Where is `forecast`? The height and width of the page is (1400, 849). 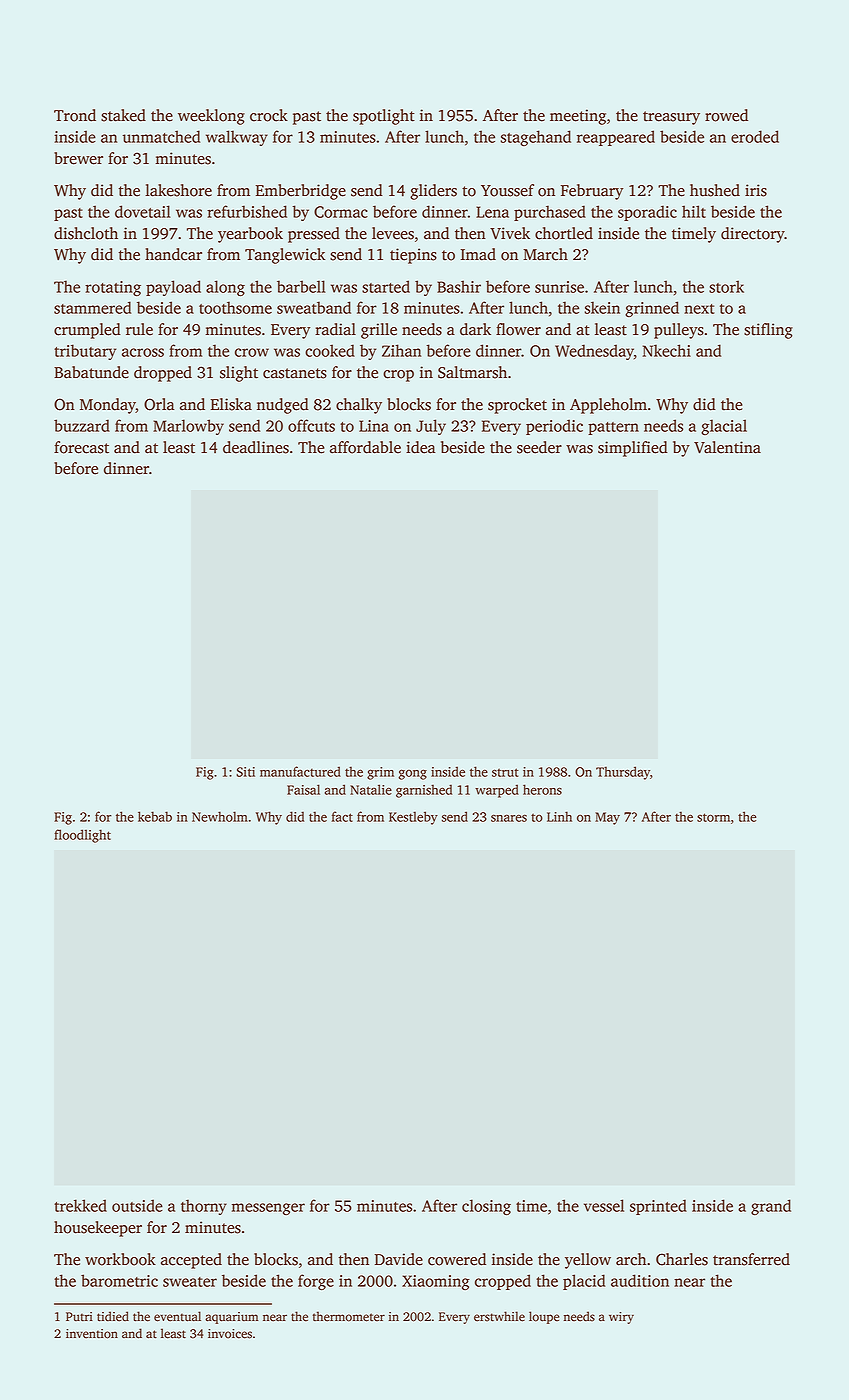 forecast is located at coordinates (81, 447).
